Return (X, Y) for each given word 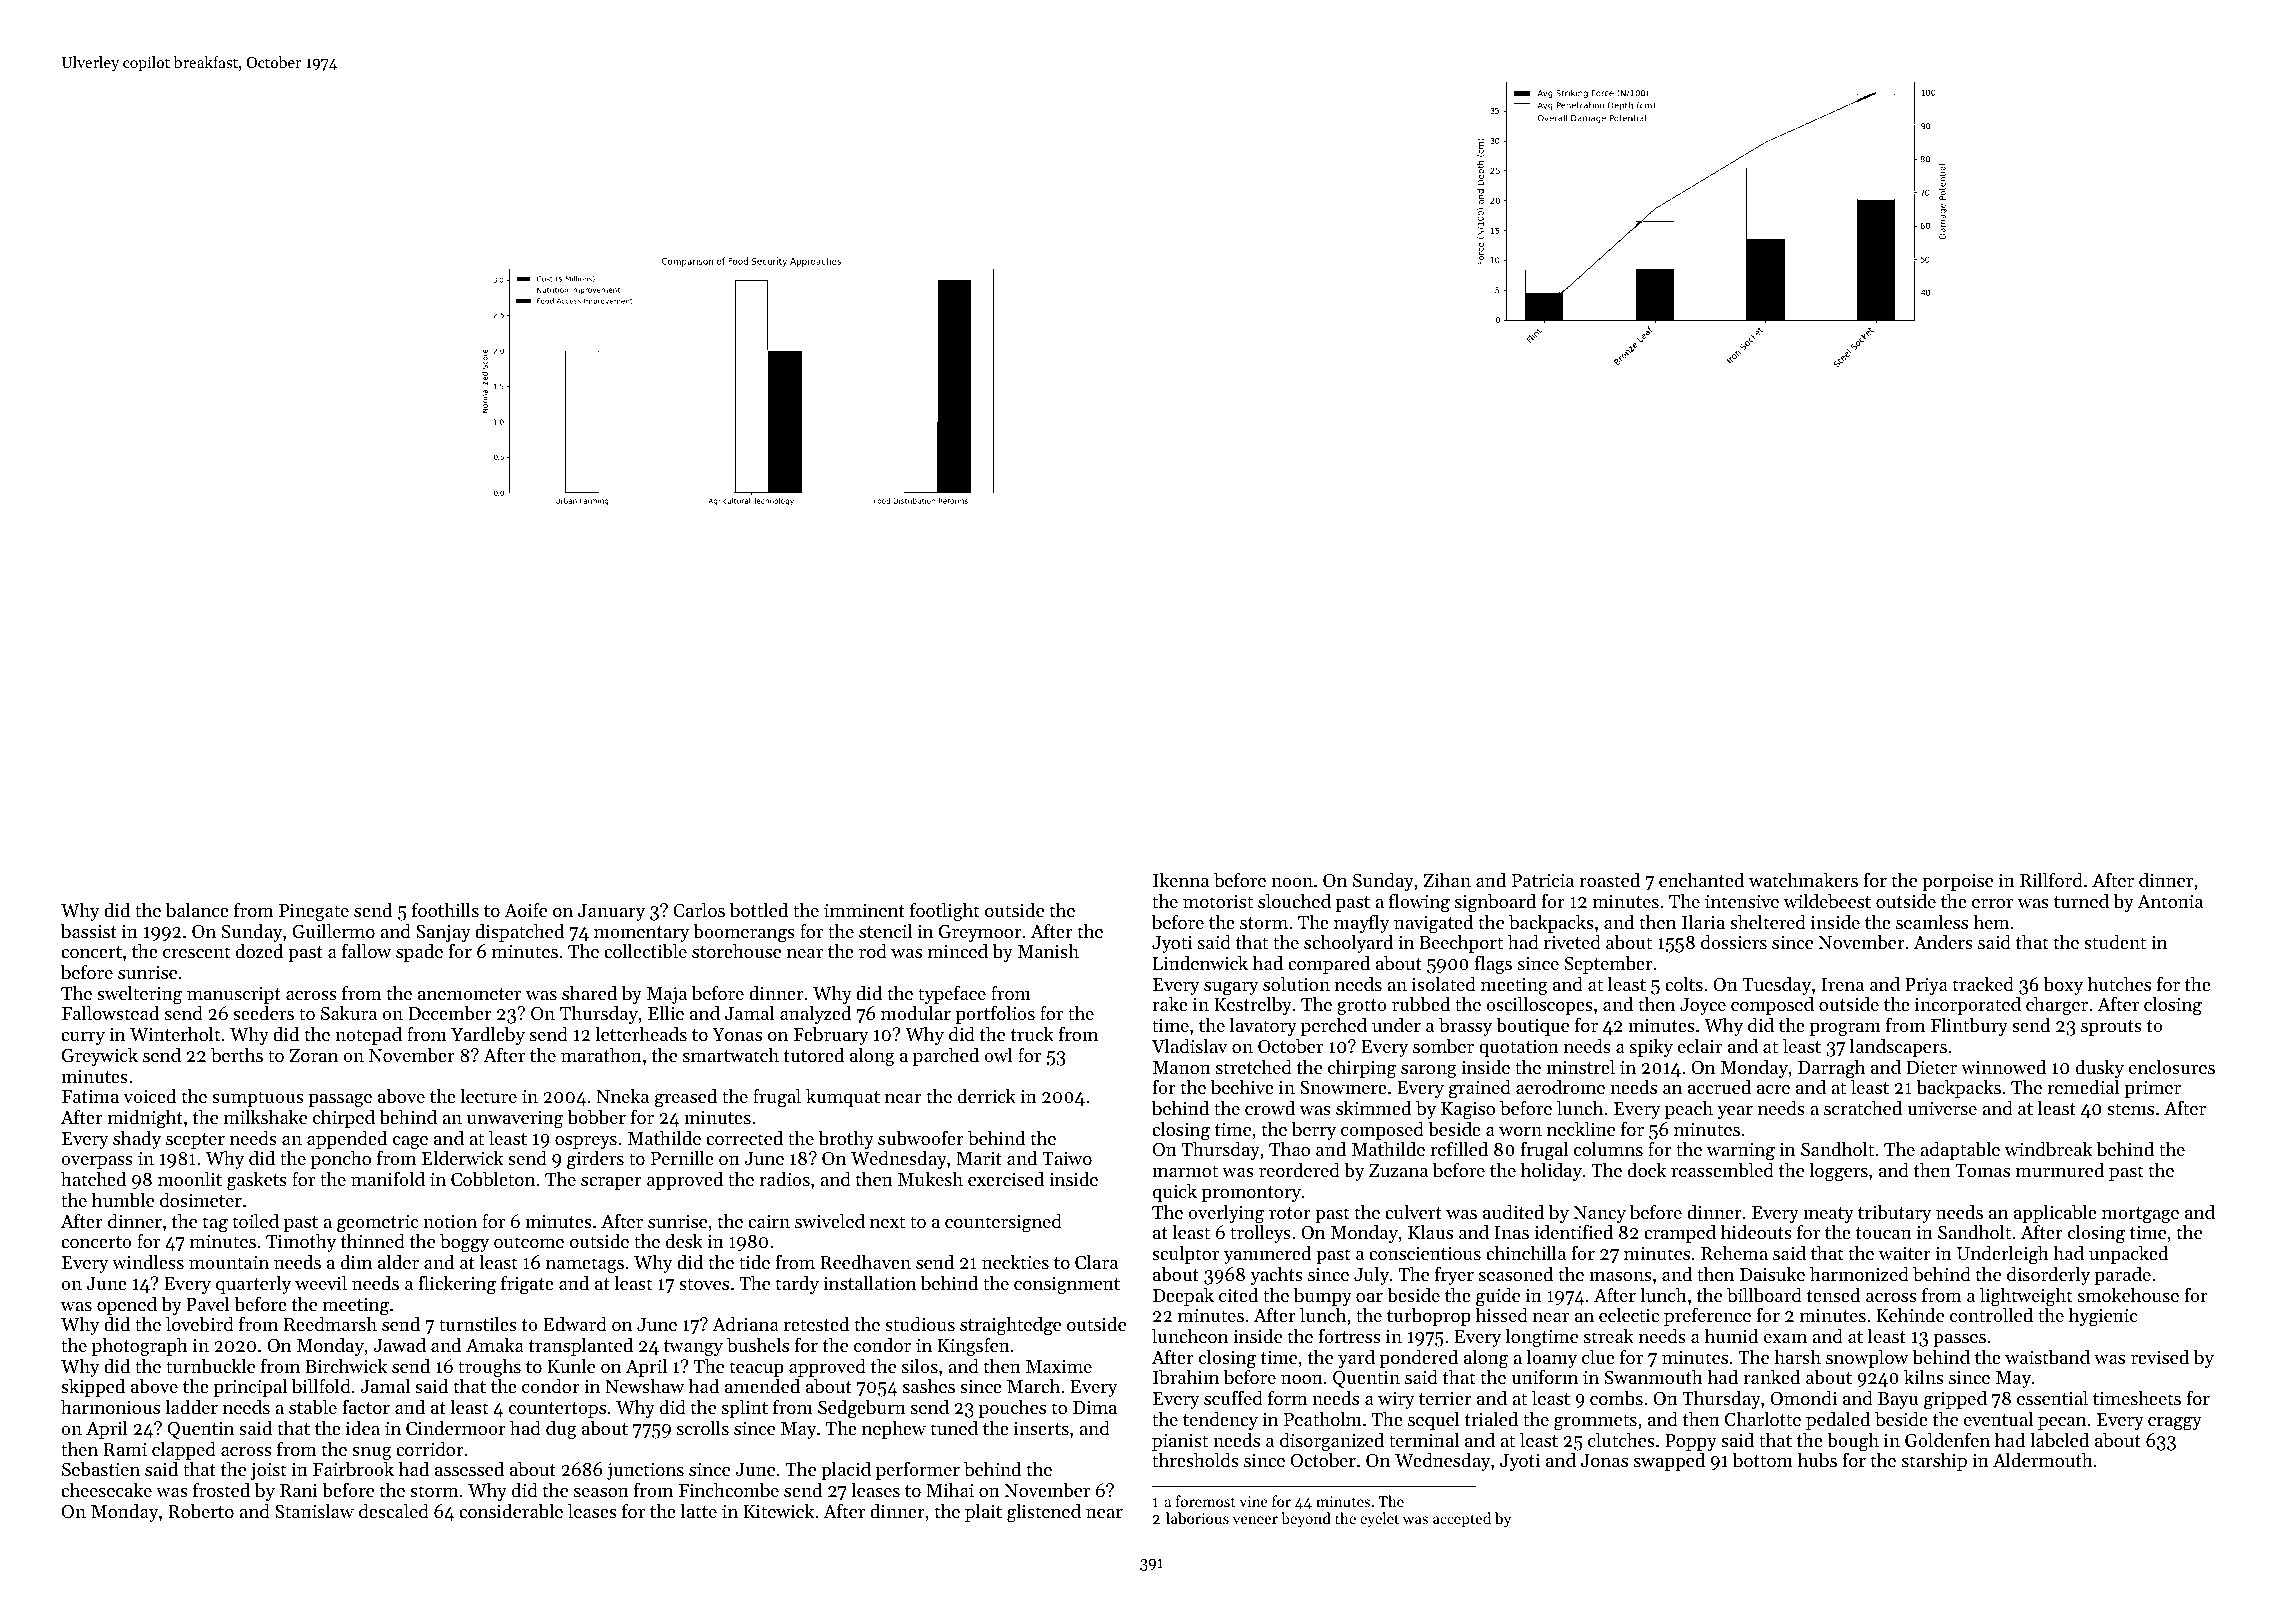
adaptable (1960, 1151)
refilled (1459, 1148)
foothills (445, 909)
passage (340, 1101)
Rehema (1734, 1253)
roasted (1609, 880)
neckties (1015, 1262)
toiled (255, 1221)
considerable (511, 1511)
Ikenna (1181, 880)
